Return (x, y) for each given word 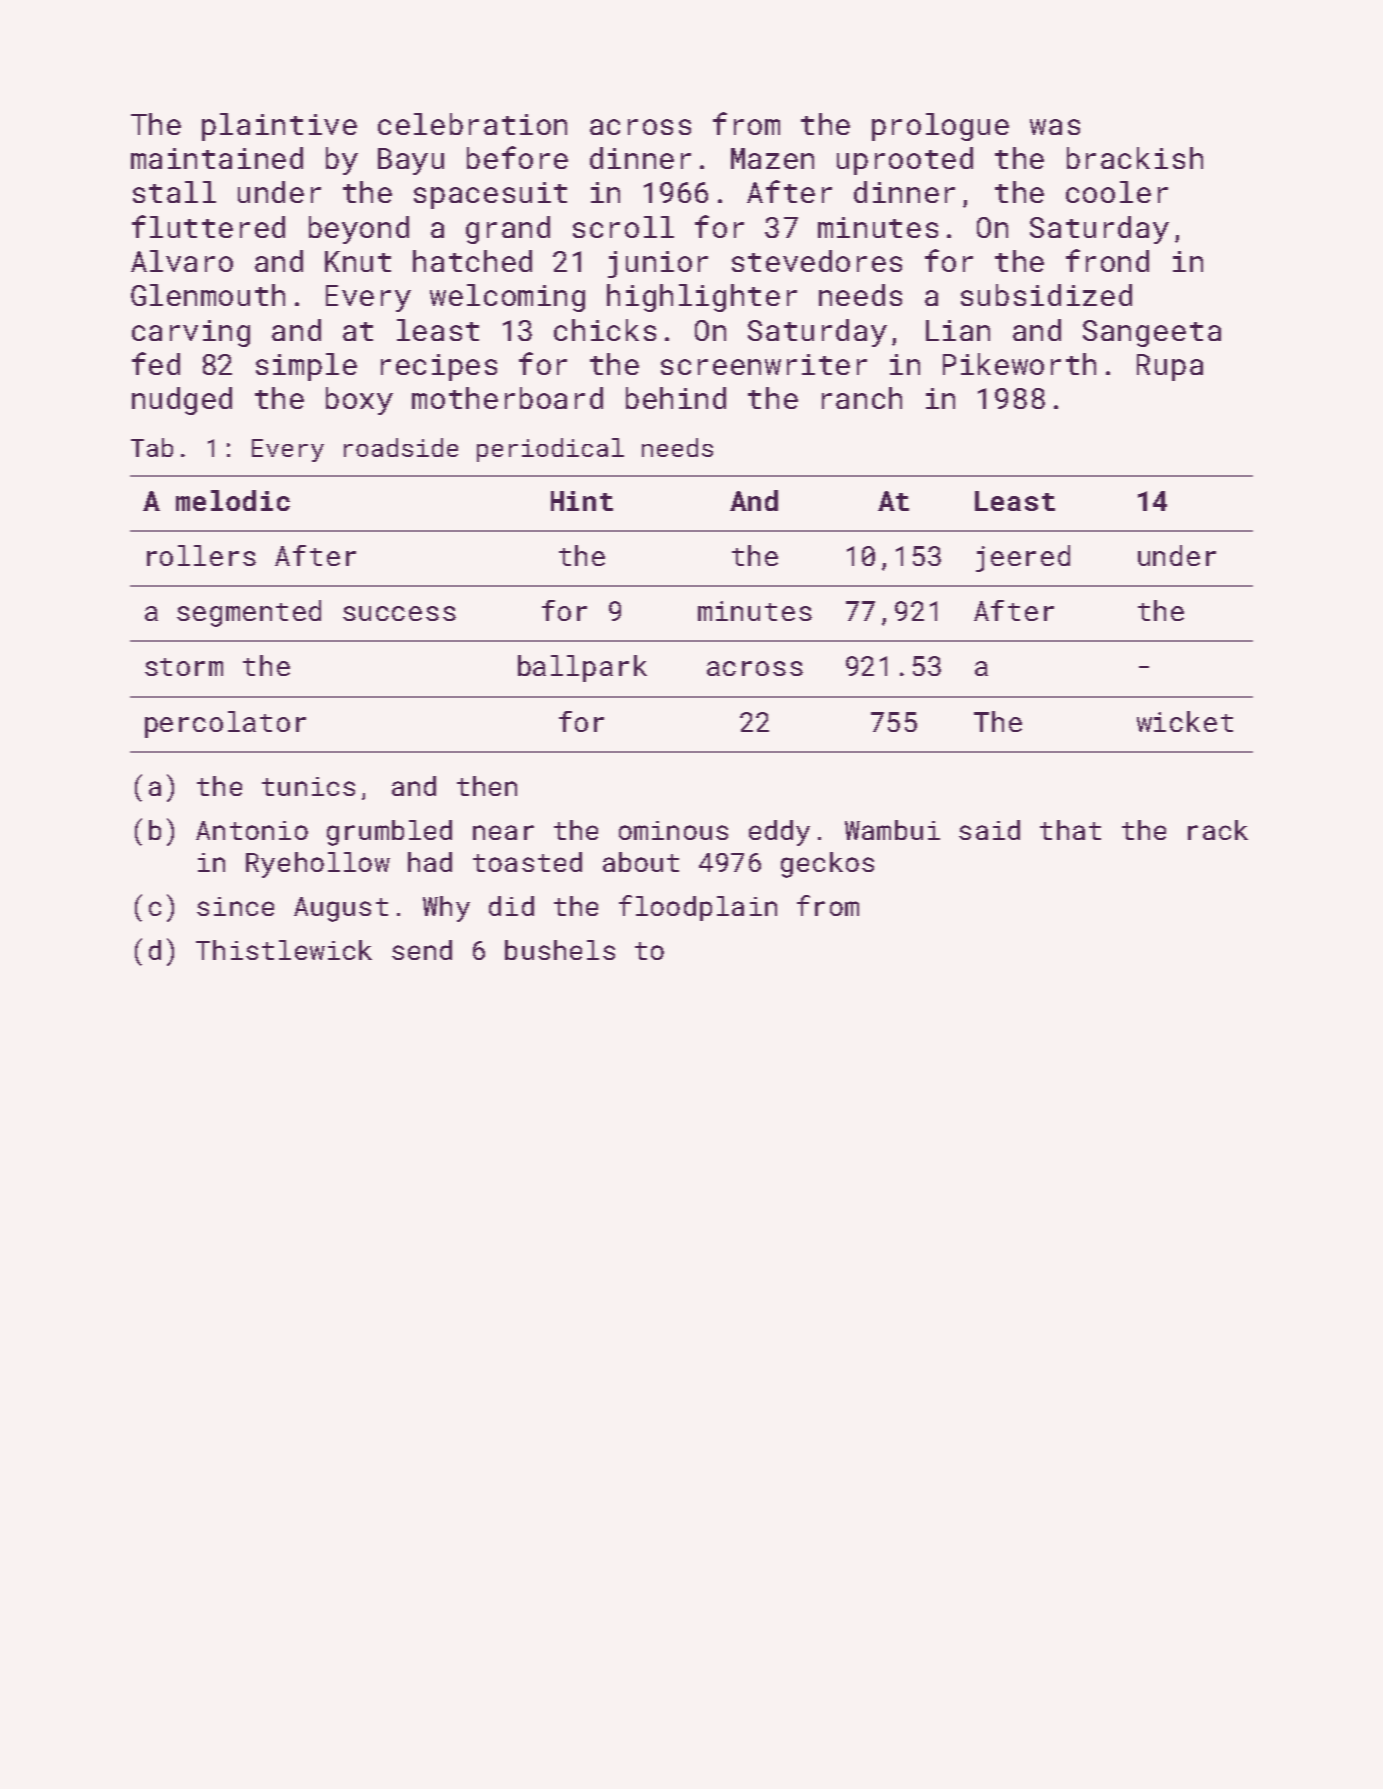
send (422, 950)
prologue (940, 127)
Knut (358, 261)
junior (658, 264)
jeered (1023, 558)
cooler (1117, 192)
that (1070, 830)
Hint (582, 501)
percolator (225, 724)
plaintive (279, 127)
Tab (152, 447)
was (1055, 127)
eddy (779, 833)
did (511, 906)
